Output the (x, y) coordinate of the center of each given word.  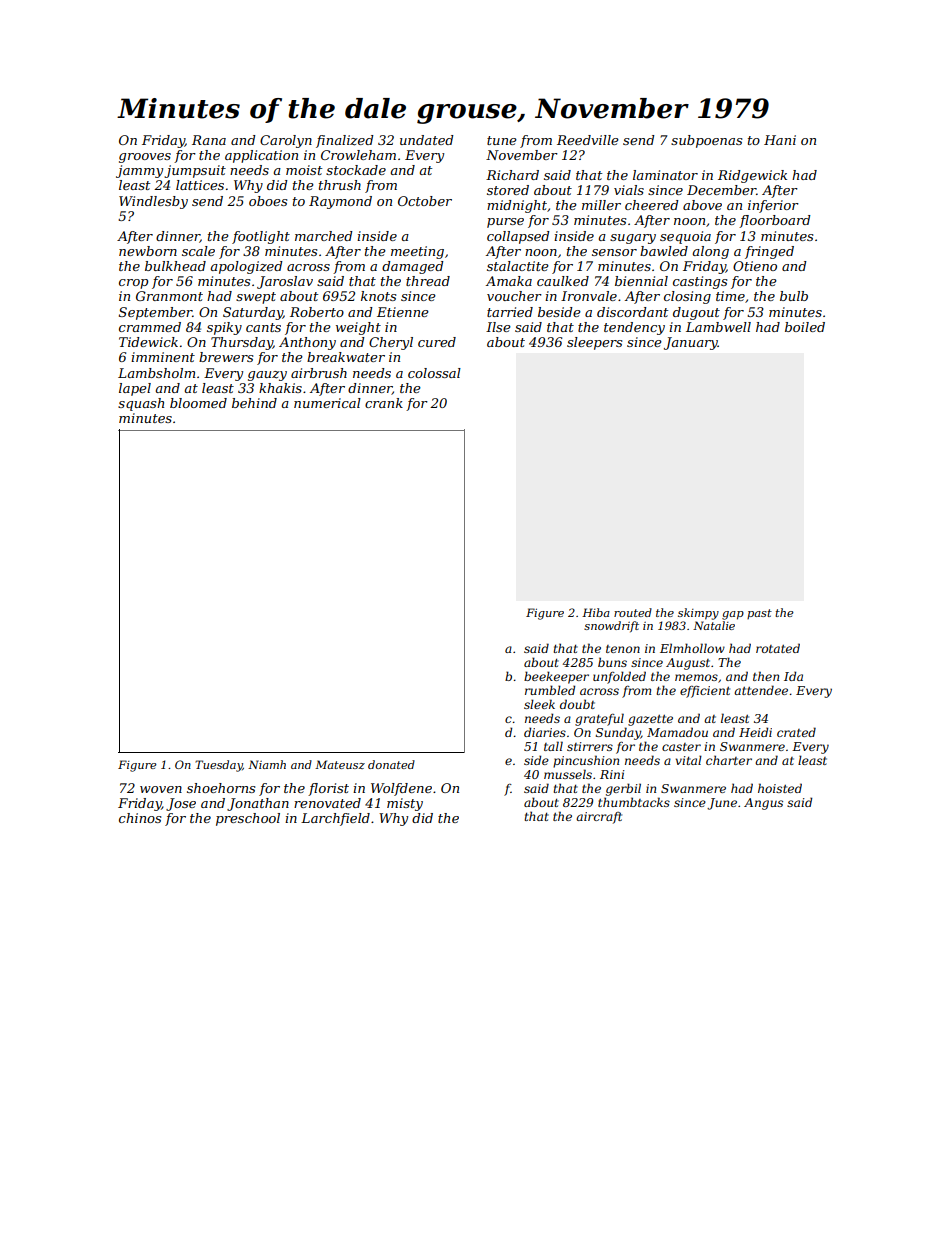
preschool (248, 819)
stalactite (518, 266)
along (710, 252)
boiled (805, 327)
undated (427, 140)
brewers (226, 357)
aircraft (599, 818)
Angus (763, 804)
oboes (268, 201)
